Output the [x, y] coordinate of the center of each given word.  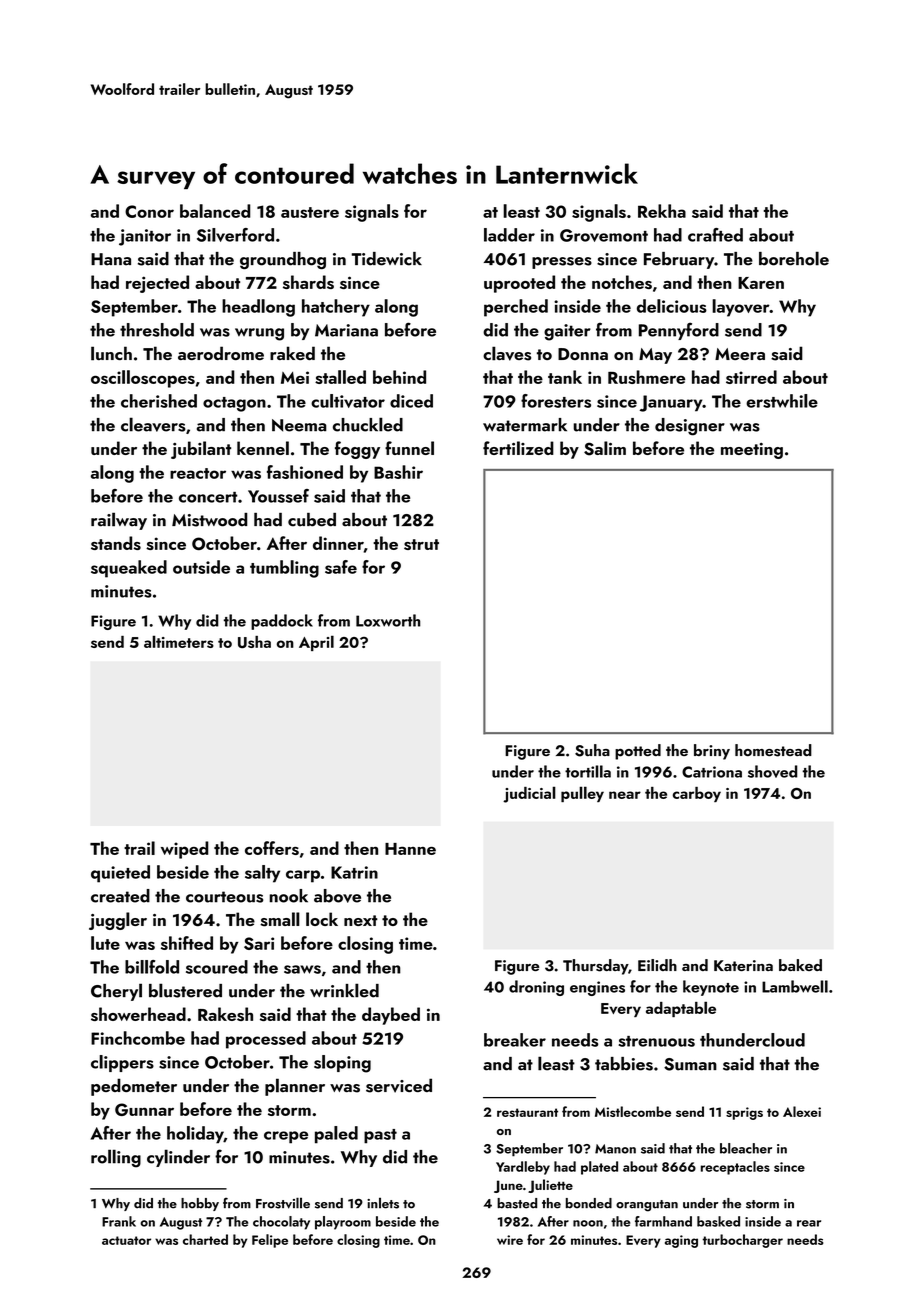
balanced [215, 211]
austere [310, 212]
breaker [515, 1040]
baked [800, 965]
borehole [794, 258]
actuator [126, 1240]
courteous [224, 897]
